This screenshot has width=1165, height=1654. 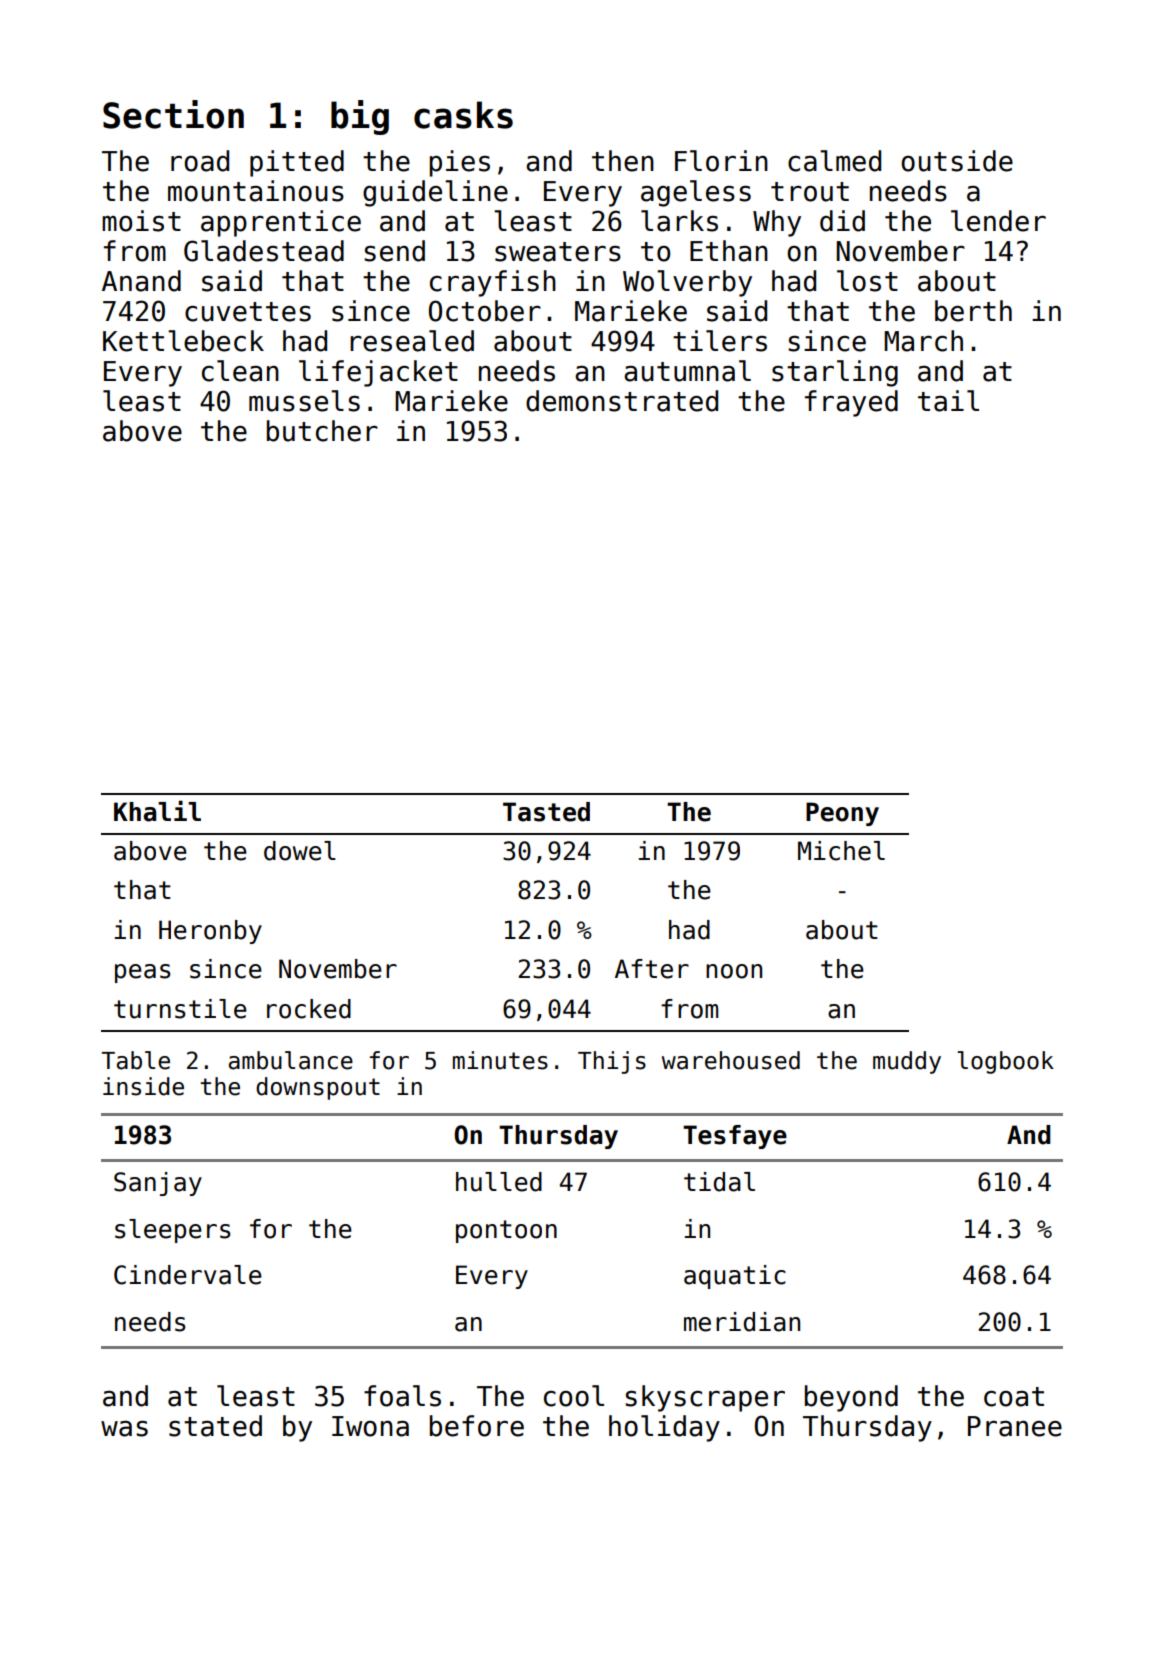 I want to click on before, so click(x=477, y=1426).
